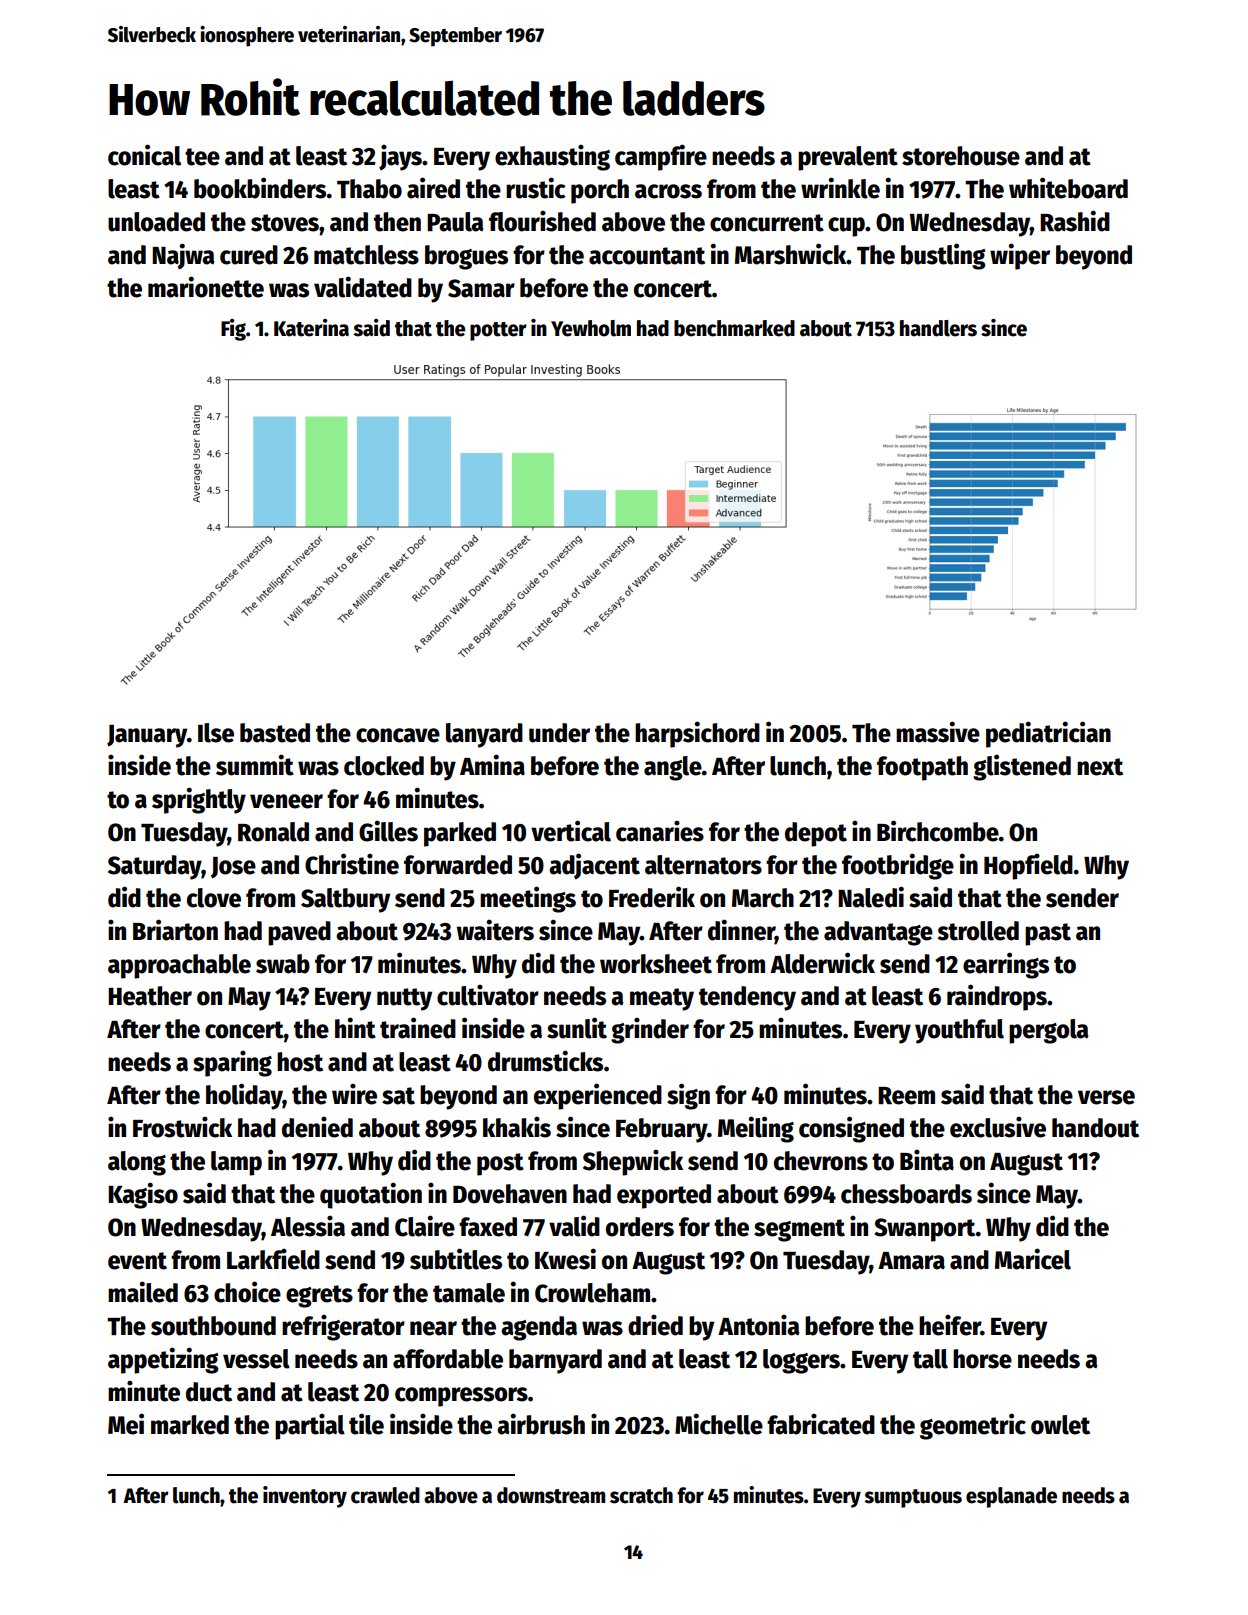  Describe the element at coordinates (404, 999) in the page. I see `nutty` at that location.
